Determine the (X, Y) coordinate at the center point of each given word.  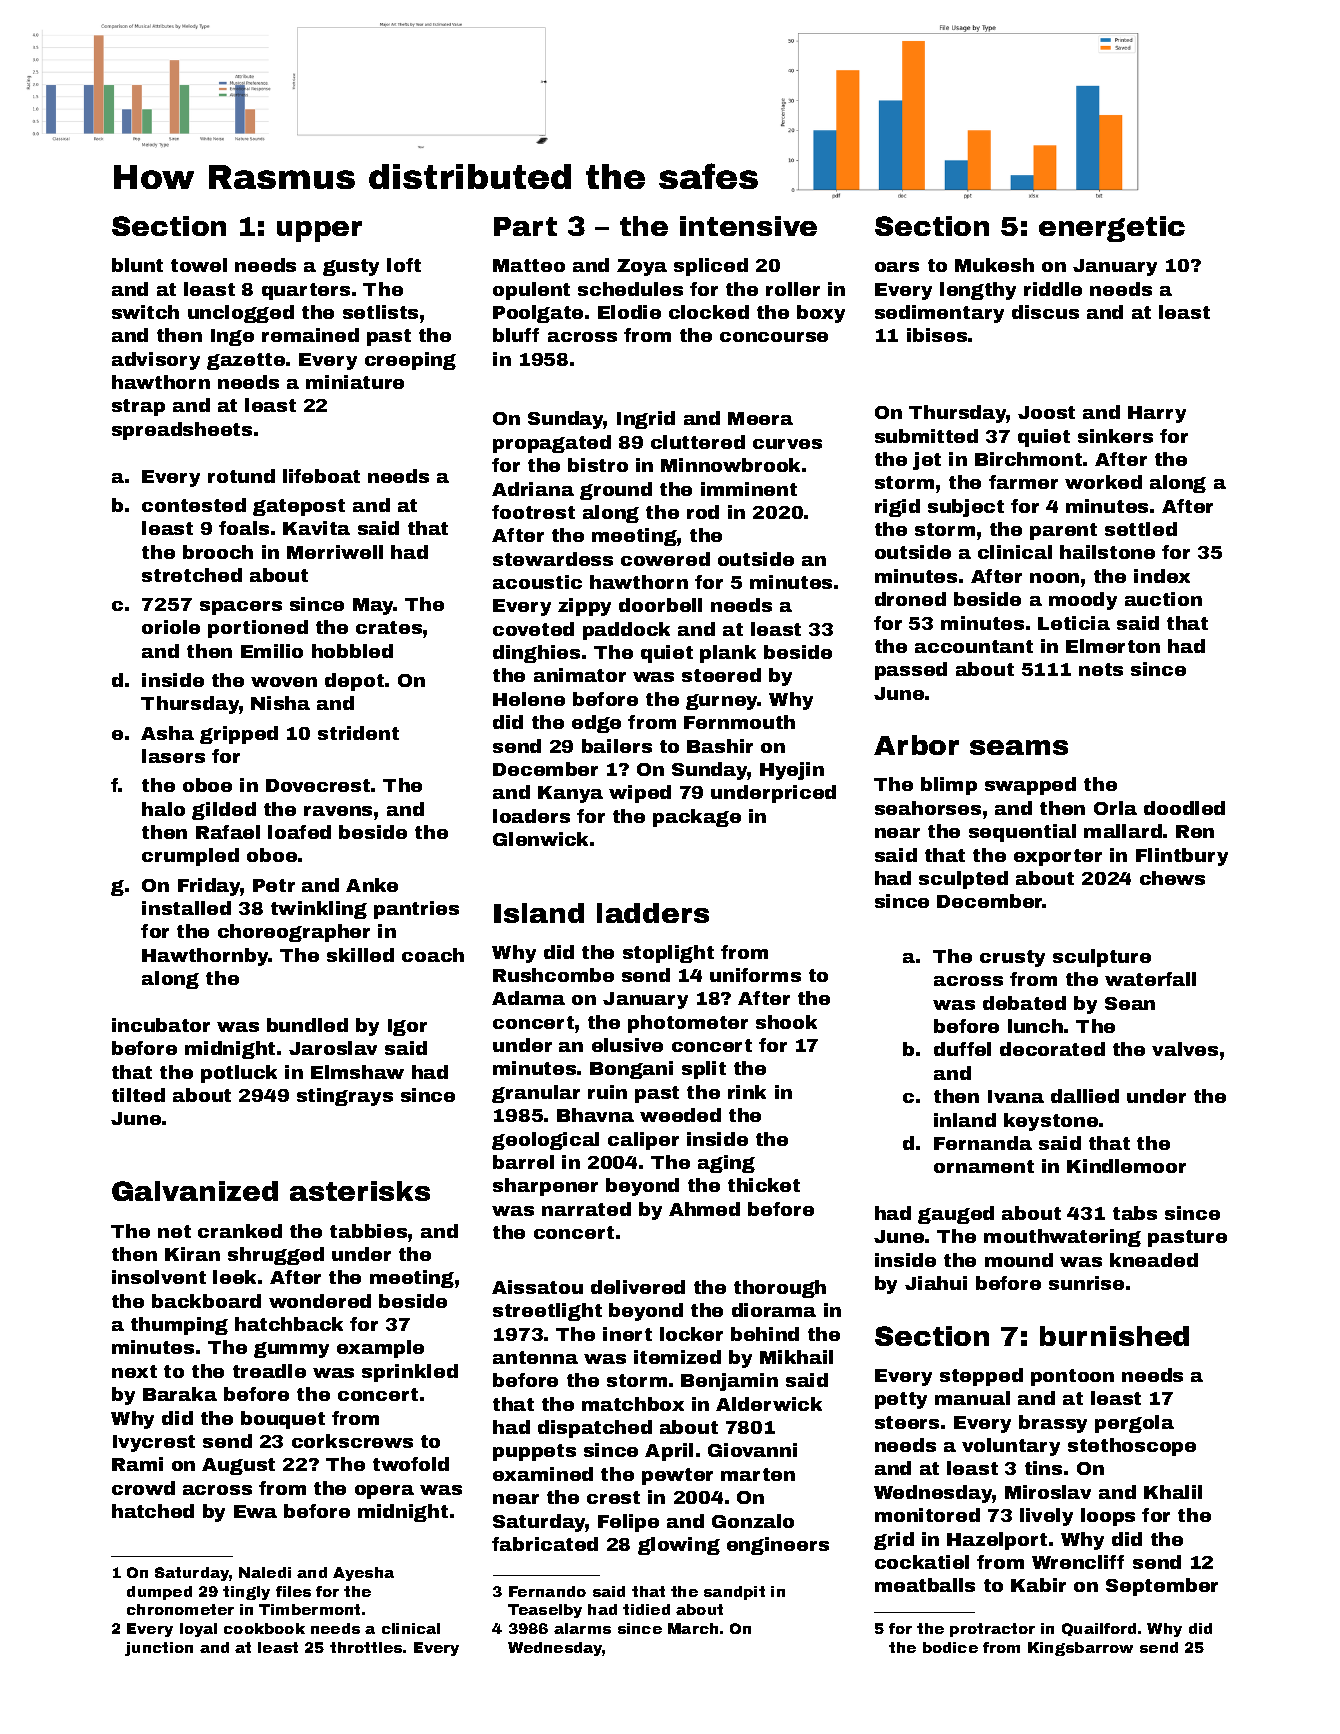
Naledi (265, 1572)
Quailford (1099, 1629)
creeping (410, 361)
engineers (778, 1546)
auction (1163, 599)
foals (244, 528)
